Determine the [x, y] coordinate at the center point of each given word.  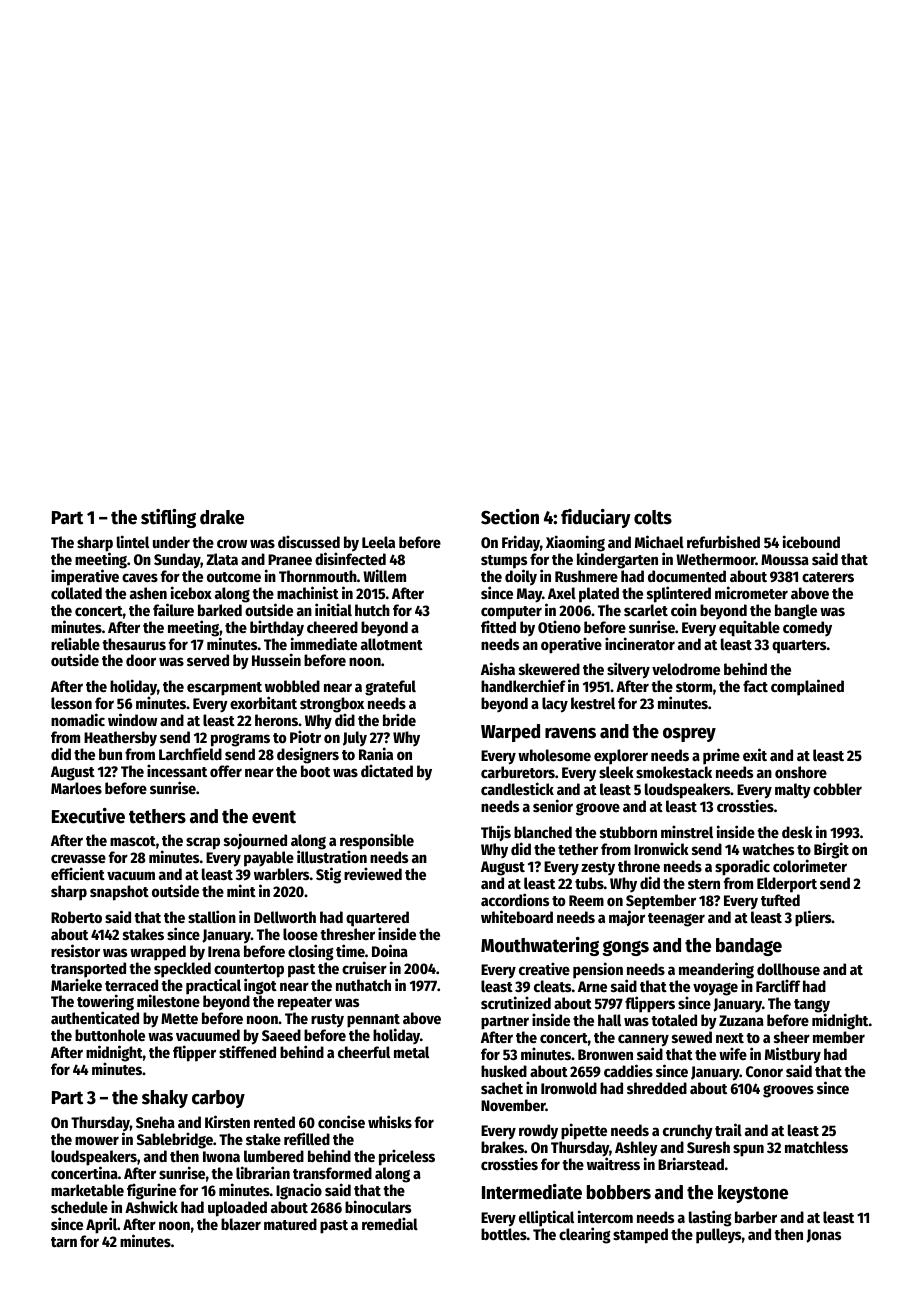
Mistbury [793, 1056]
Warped [510, 733]
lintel [133, 541]
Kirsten [227, 1121]
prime [721, 756]
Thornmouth [318, 576]
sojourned [255, 841]
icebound [811, 541]
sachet [502, 1088]
